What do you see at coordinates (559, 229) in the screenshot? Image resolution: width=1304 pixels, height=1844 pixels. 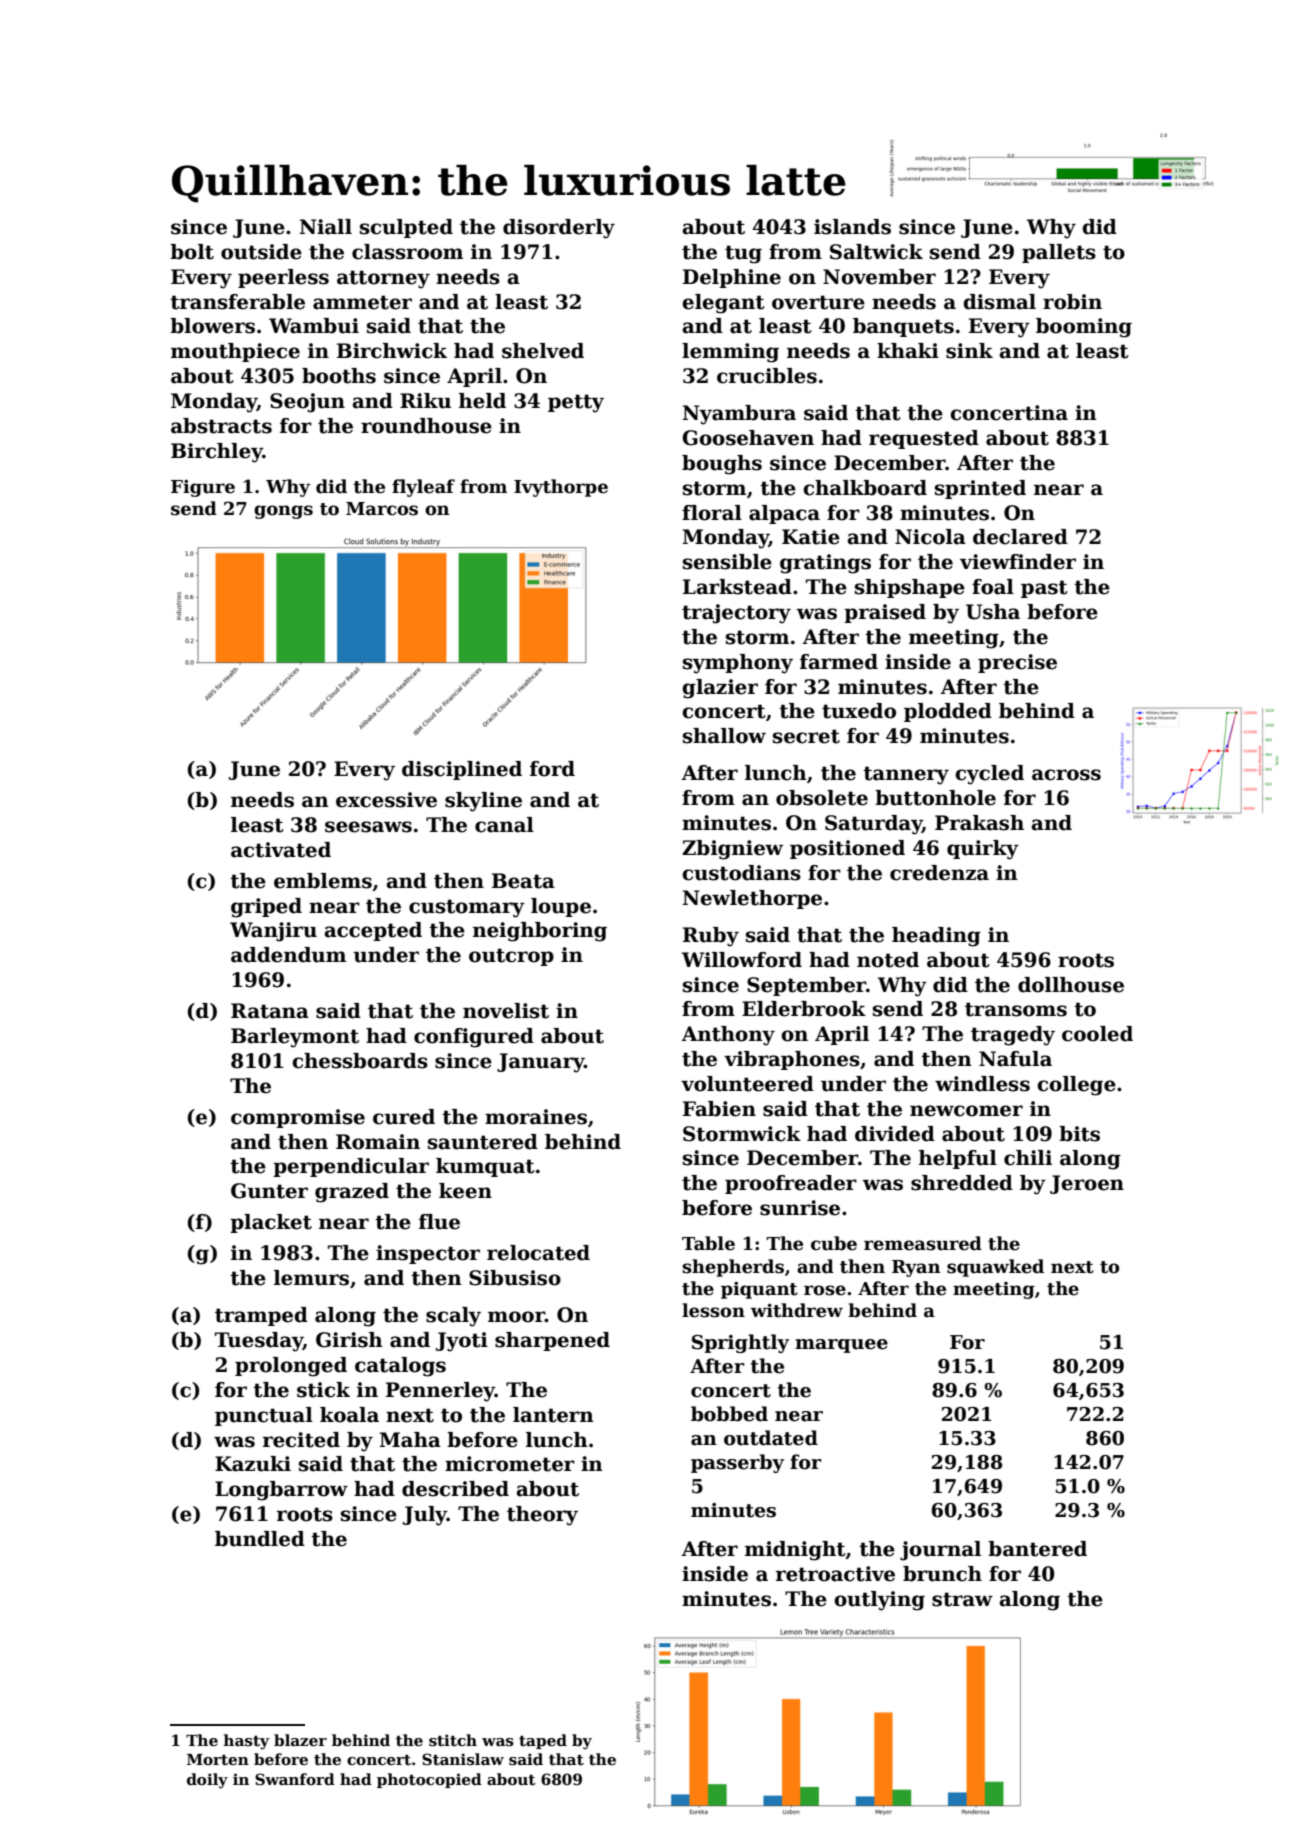 I see `disorderly` at bounding box center [559, 229].
